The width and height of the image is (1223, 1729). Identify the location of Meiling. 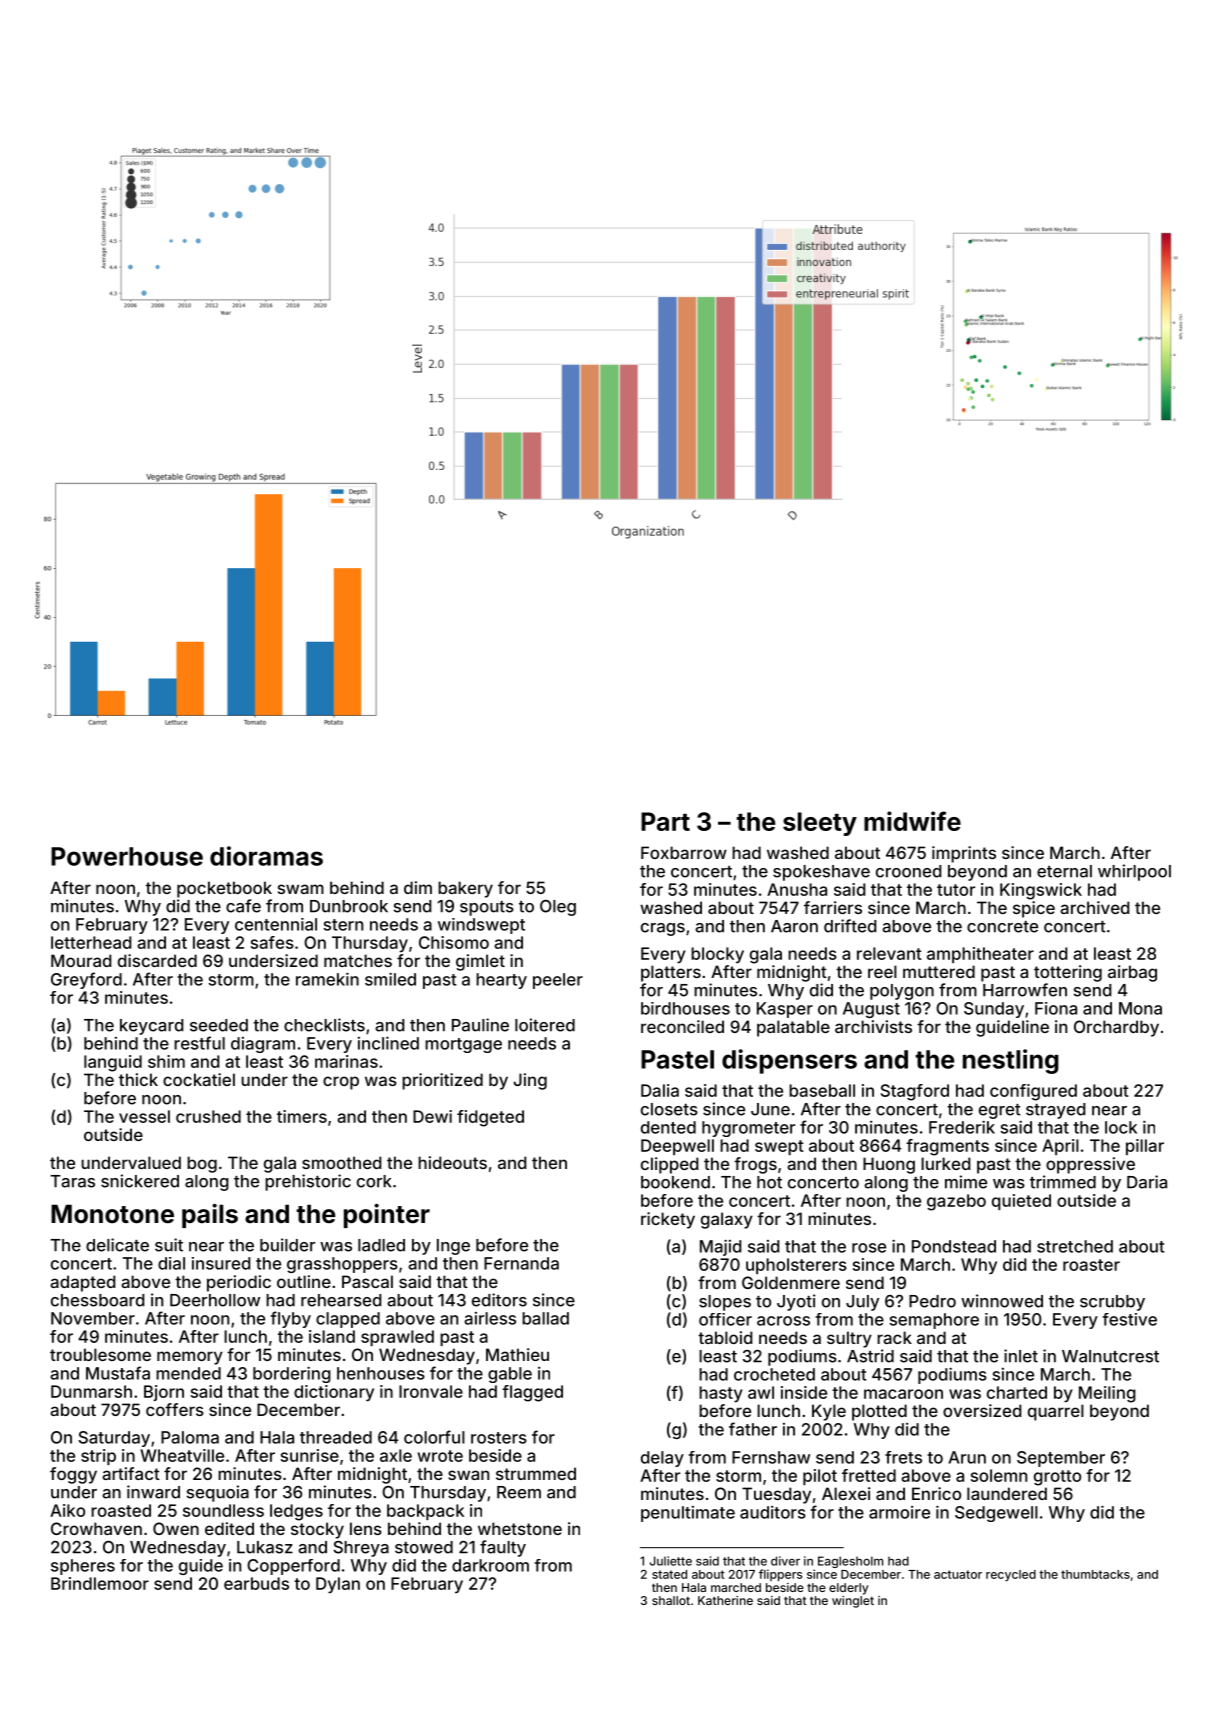
(1107, 1394).
